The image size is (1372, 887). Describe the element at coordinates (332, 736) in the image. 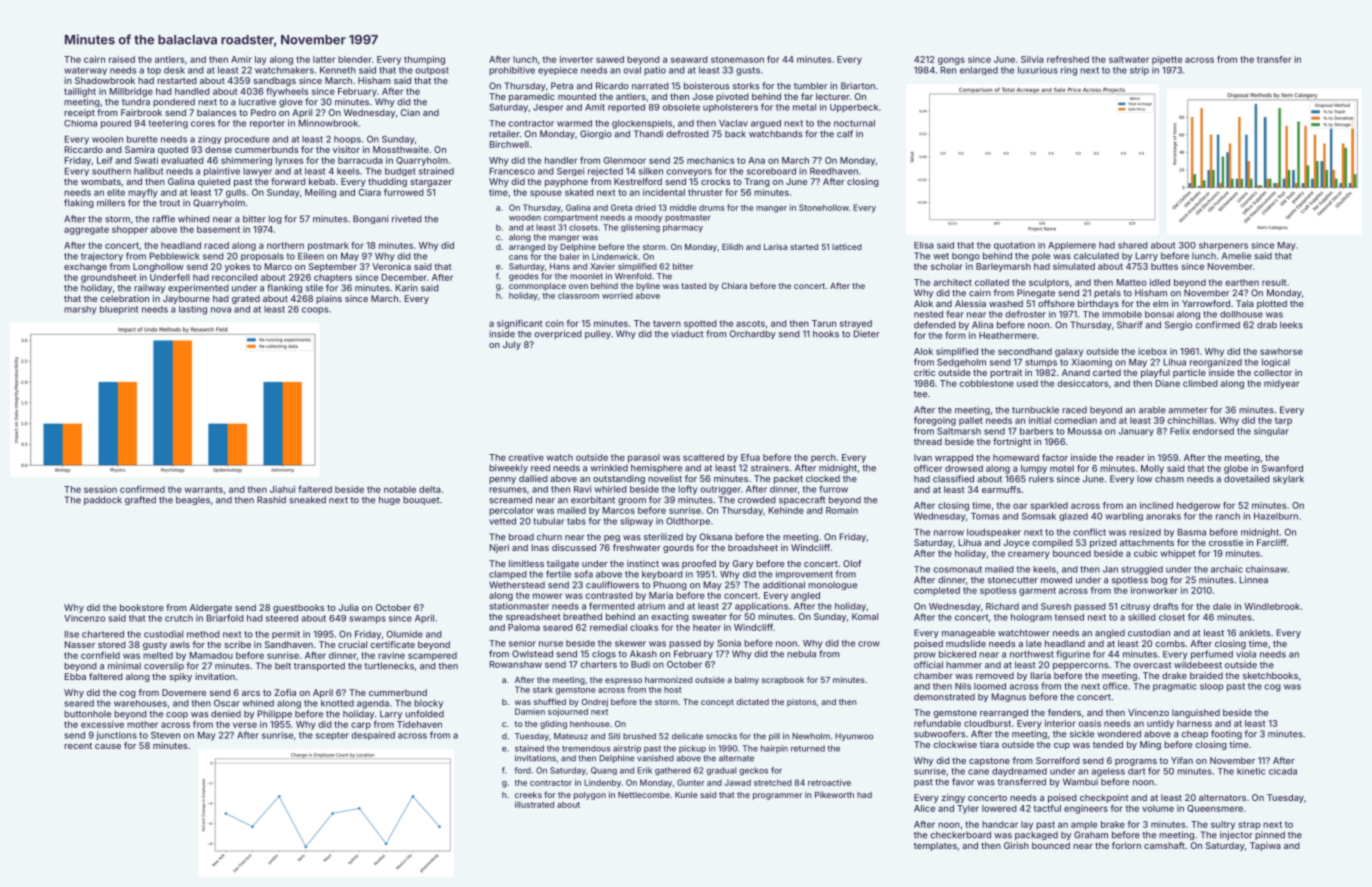

I see `scepter` at that location.
